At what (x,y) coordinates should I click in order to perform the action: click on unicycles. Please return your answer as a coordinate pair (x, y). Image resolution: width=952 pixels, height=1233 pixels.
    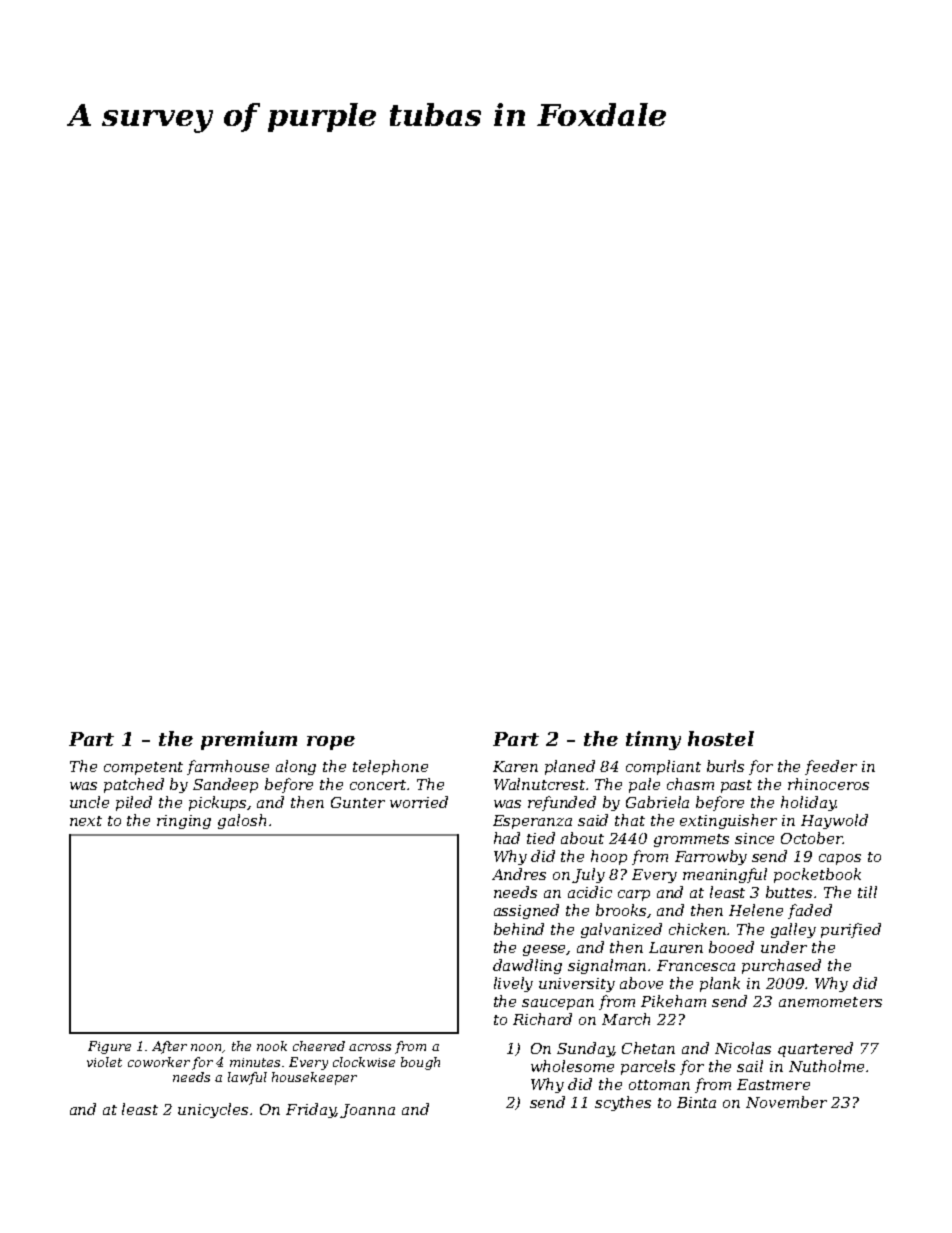
    Looking at the image, I should click on (213, 1110).
